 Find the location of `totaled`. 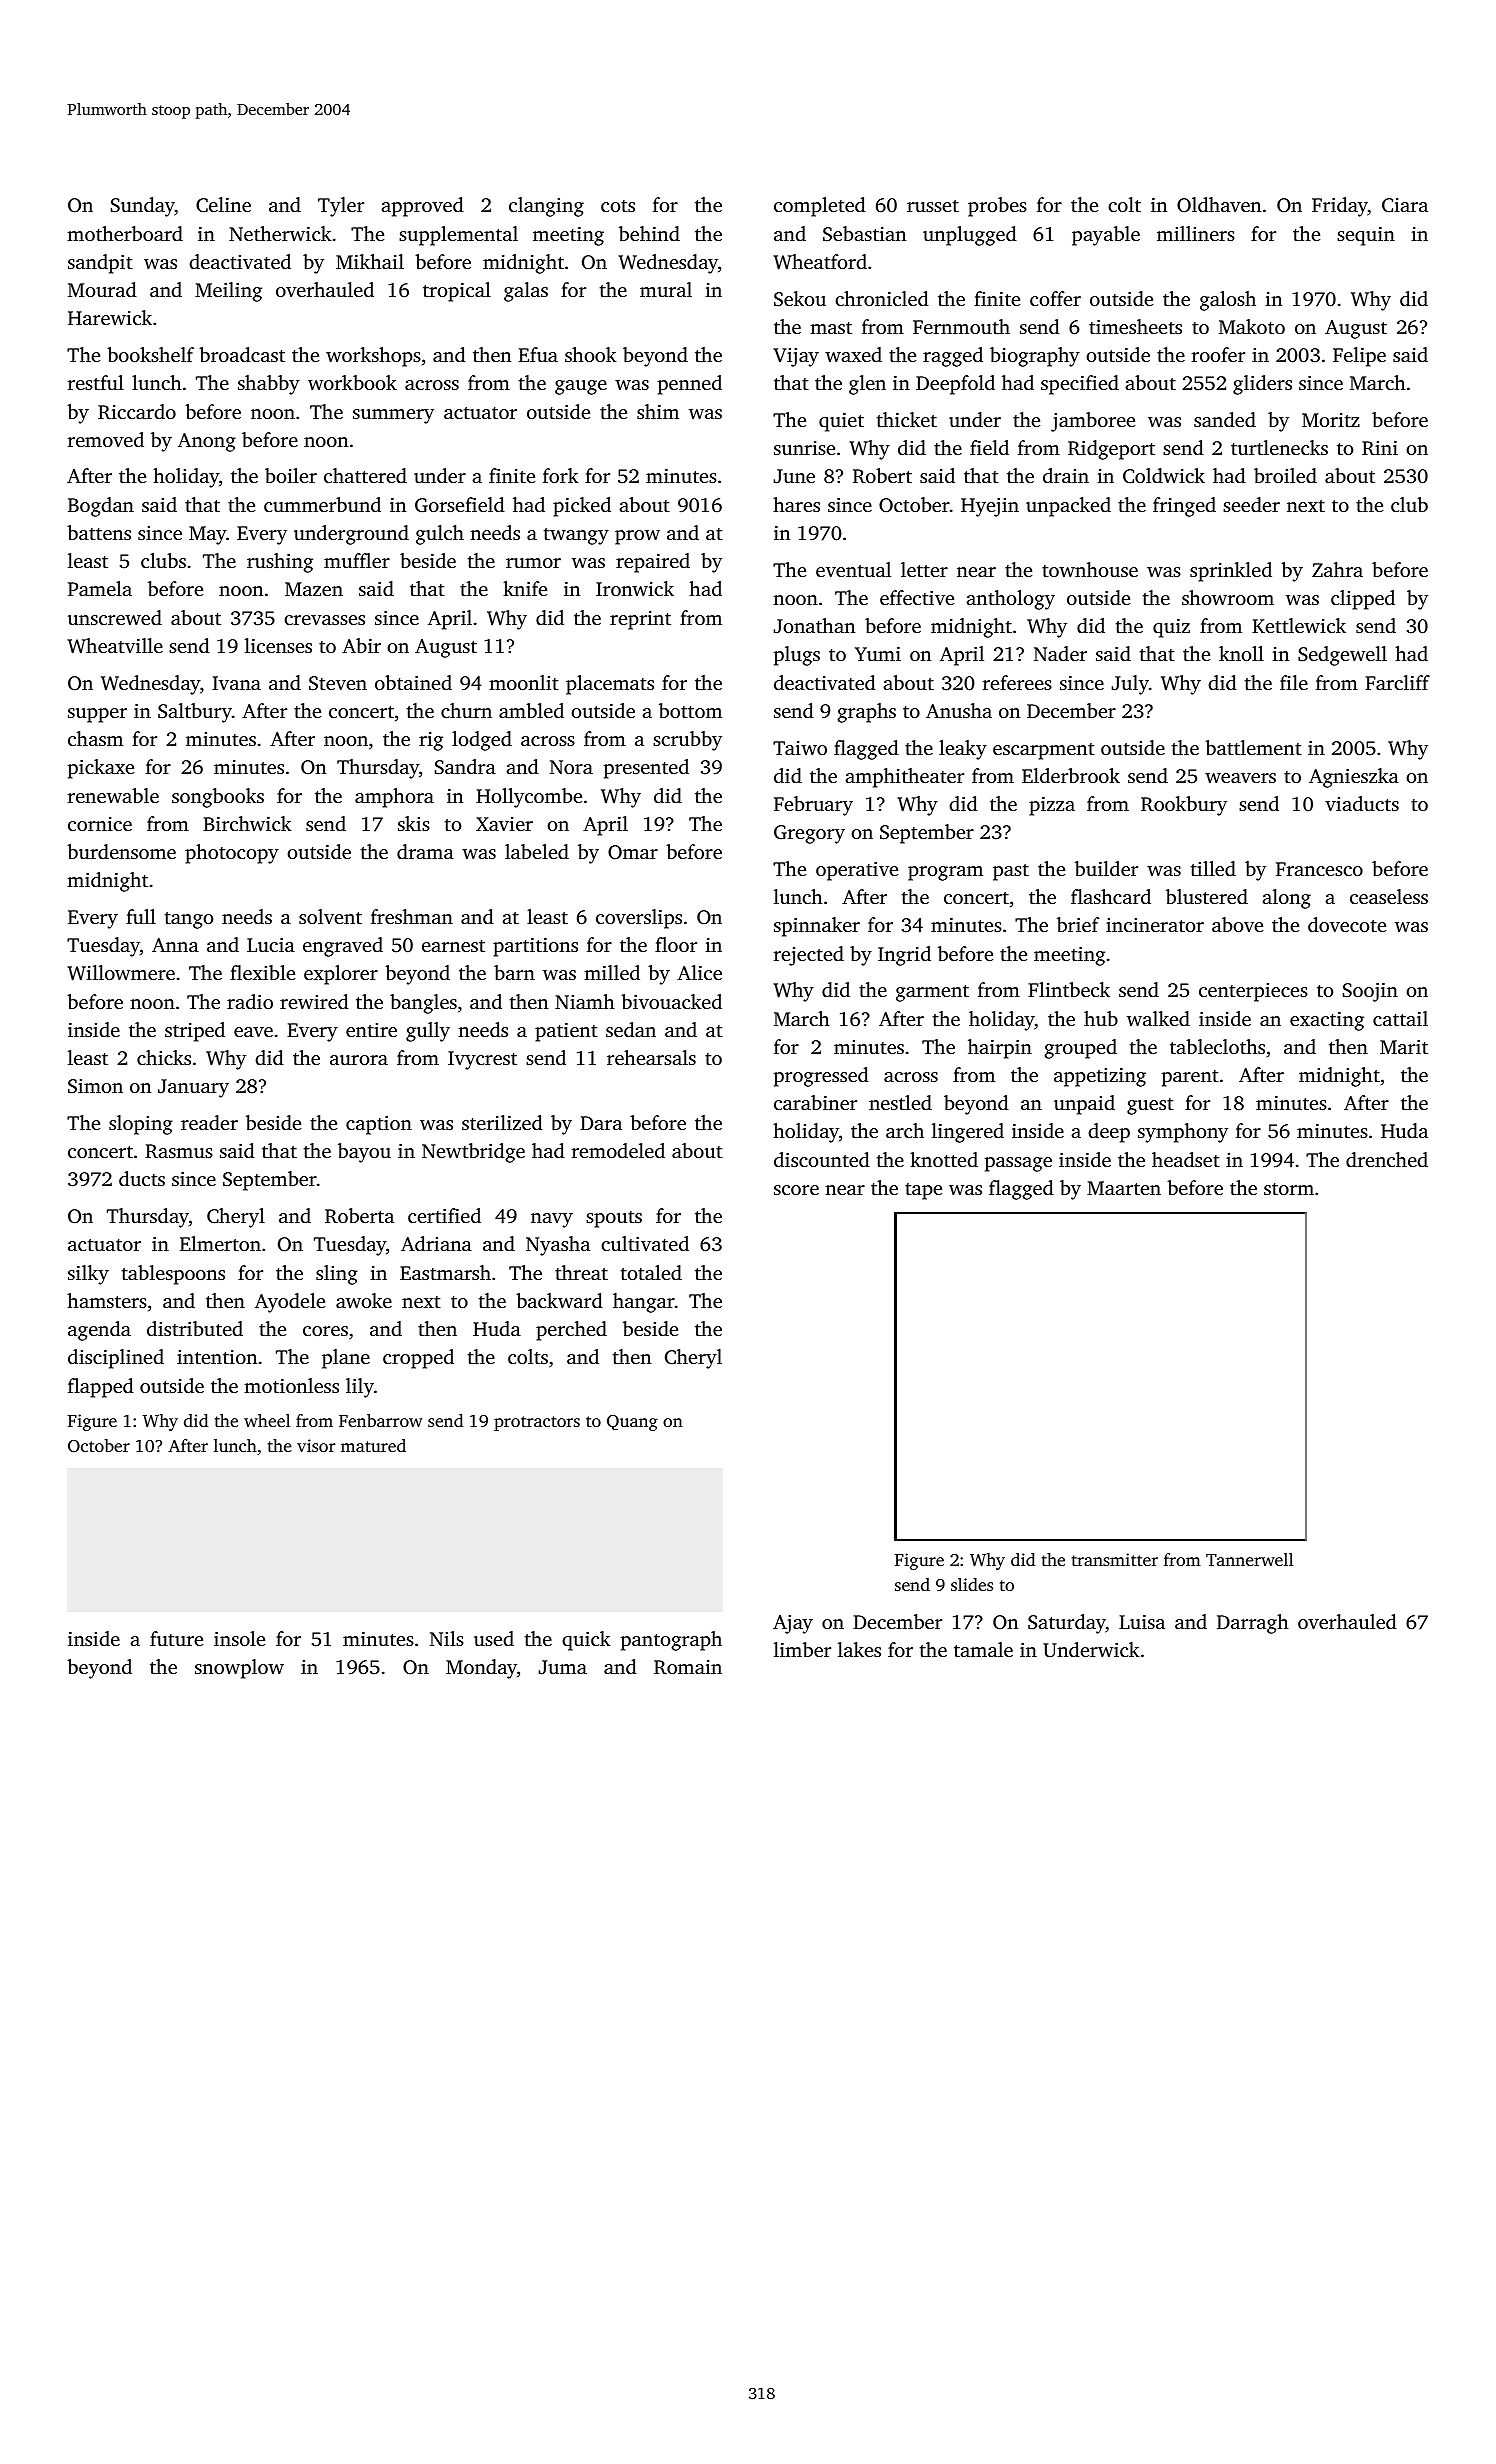

totaled is located at coordinates (651, 1272).
